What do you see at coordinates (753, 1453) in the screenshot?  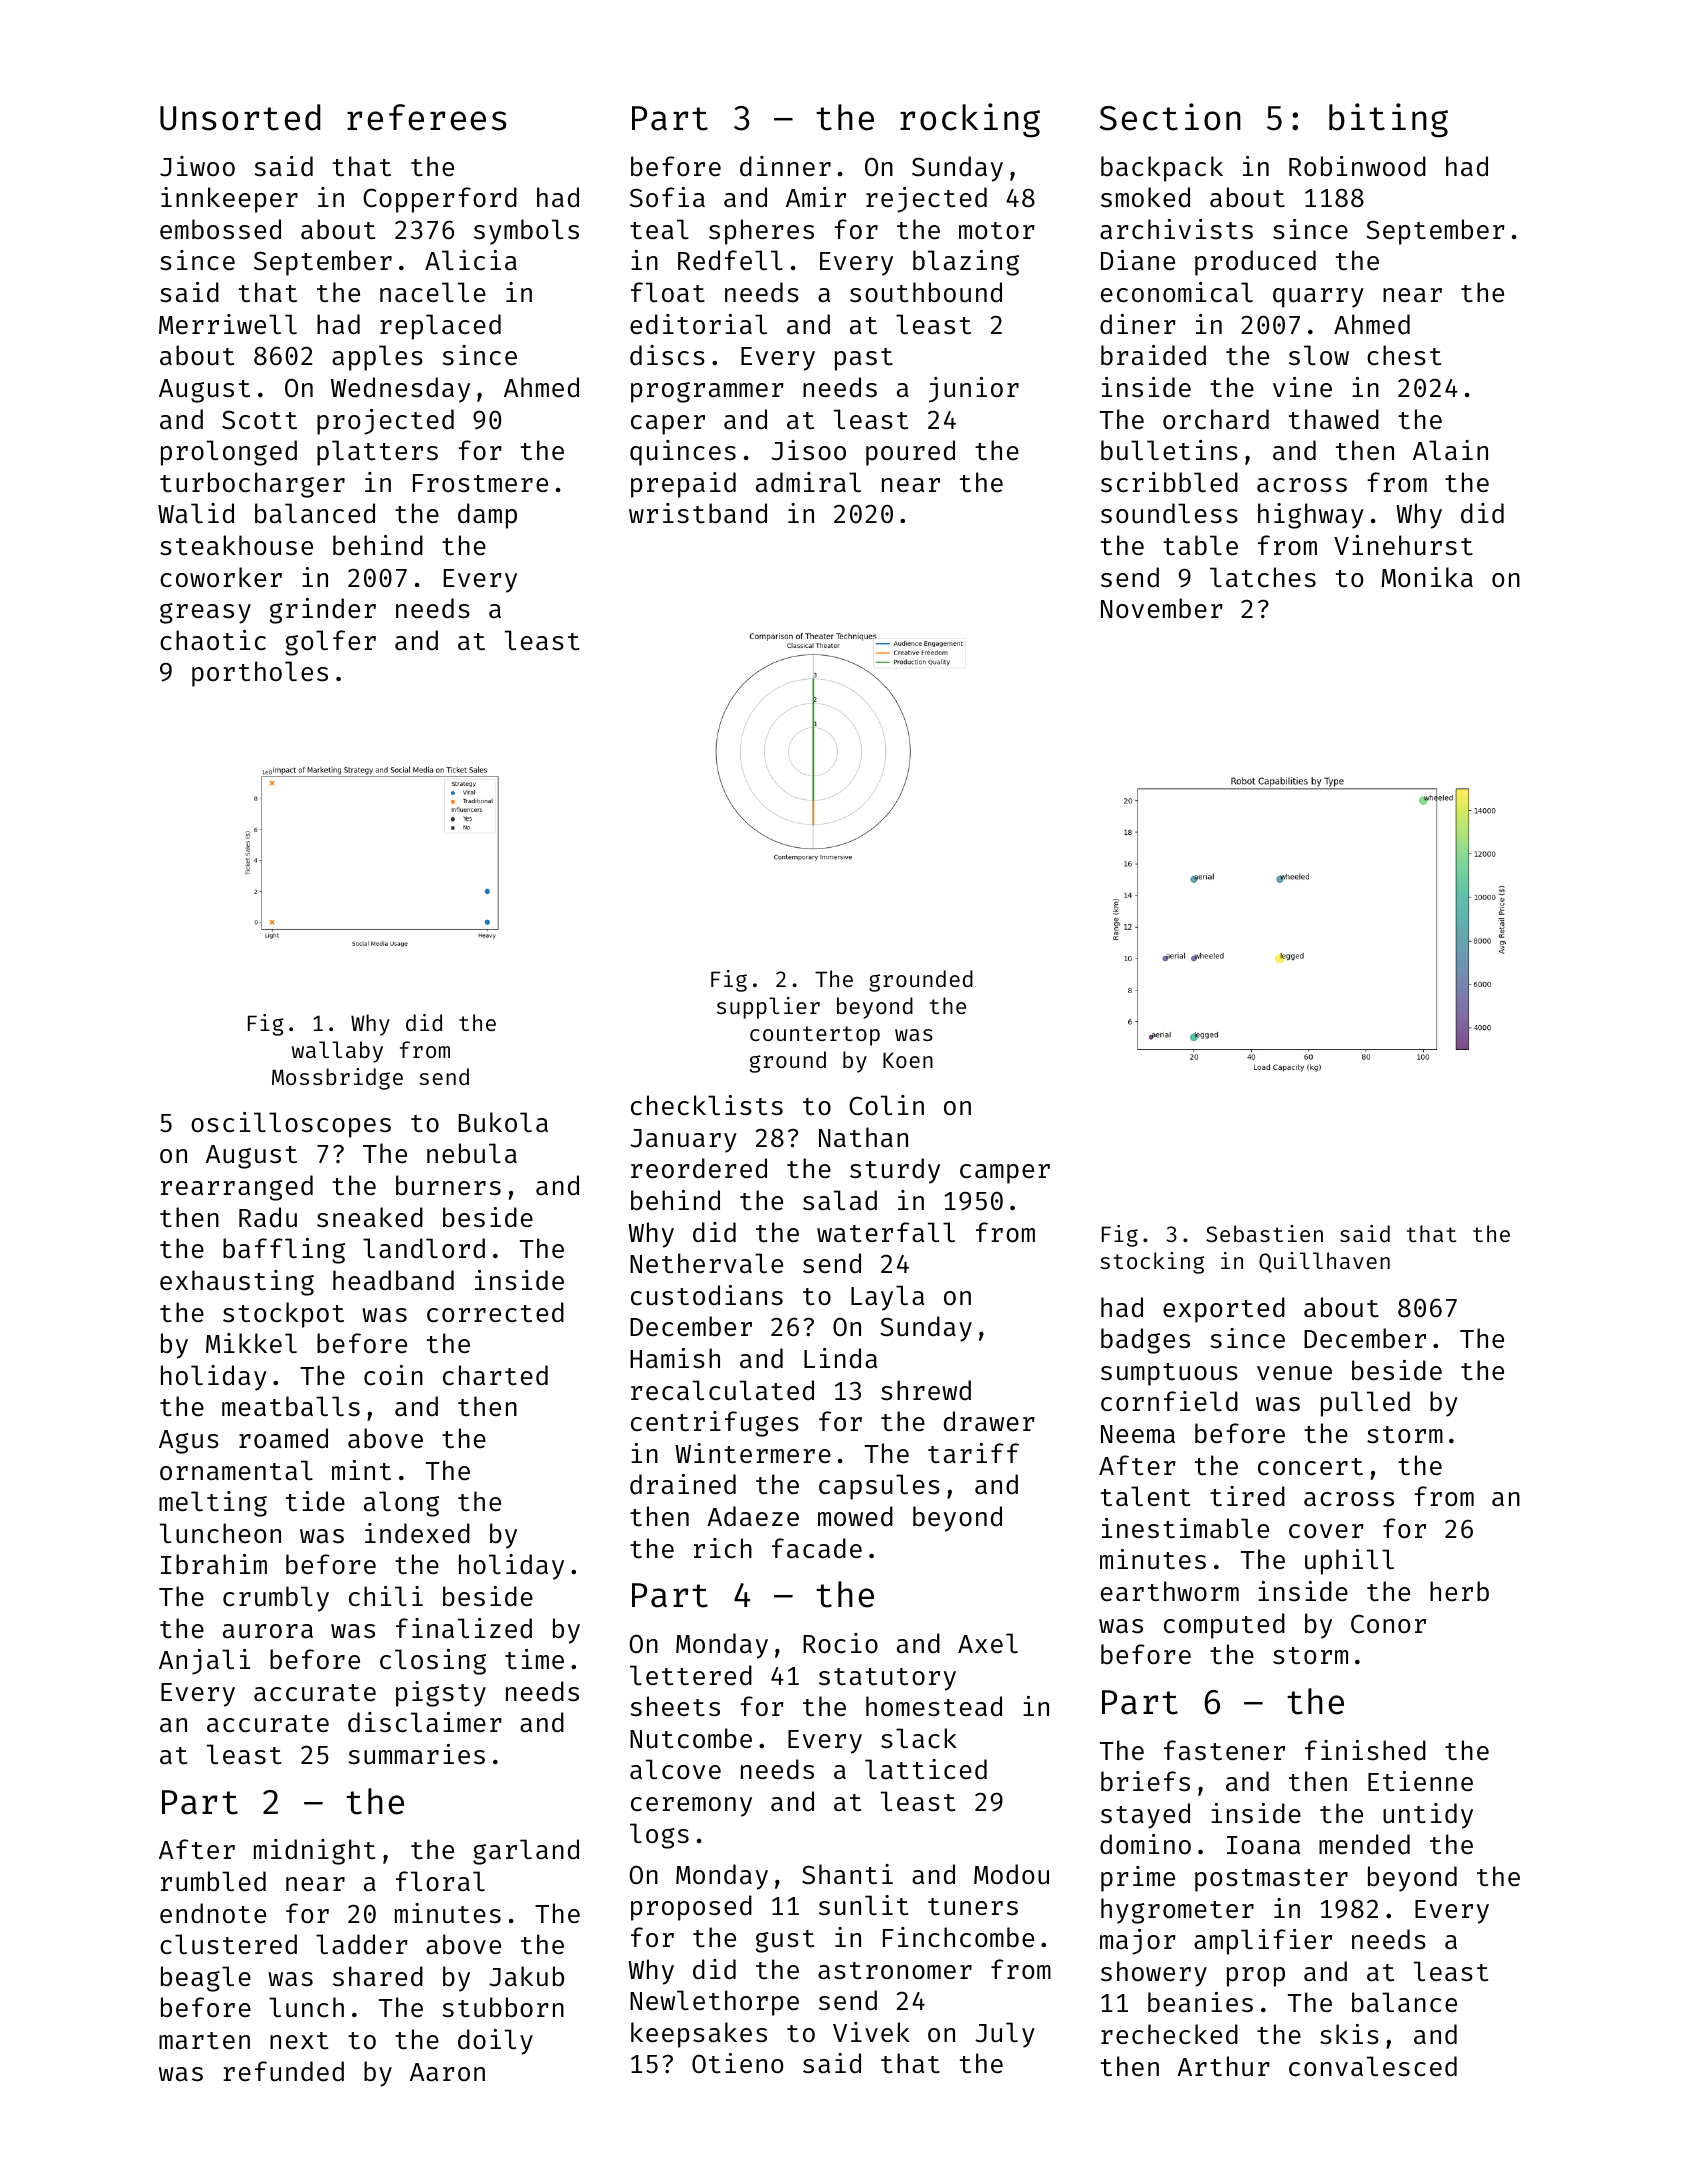 I see `Wintermere` at bounding box center [753, 1453].
